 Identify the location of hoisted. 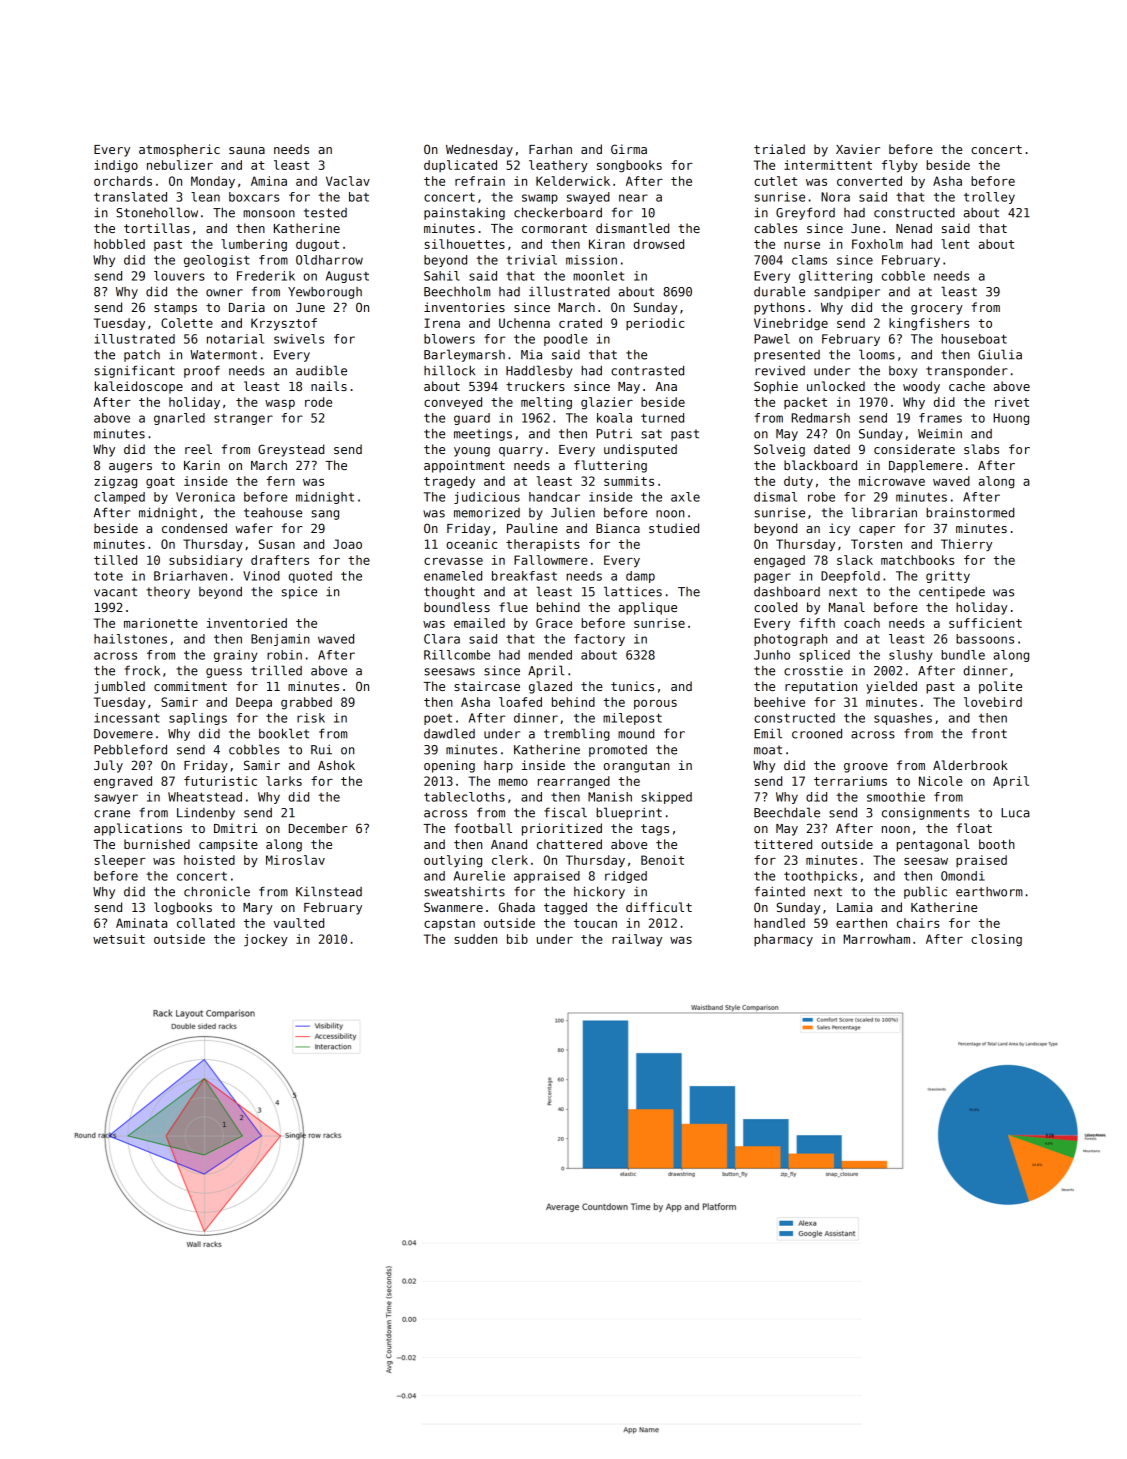
(209, 860).
